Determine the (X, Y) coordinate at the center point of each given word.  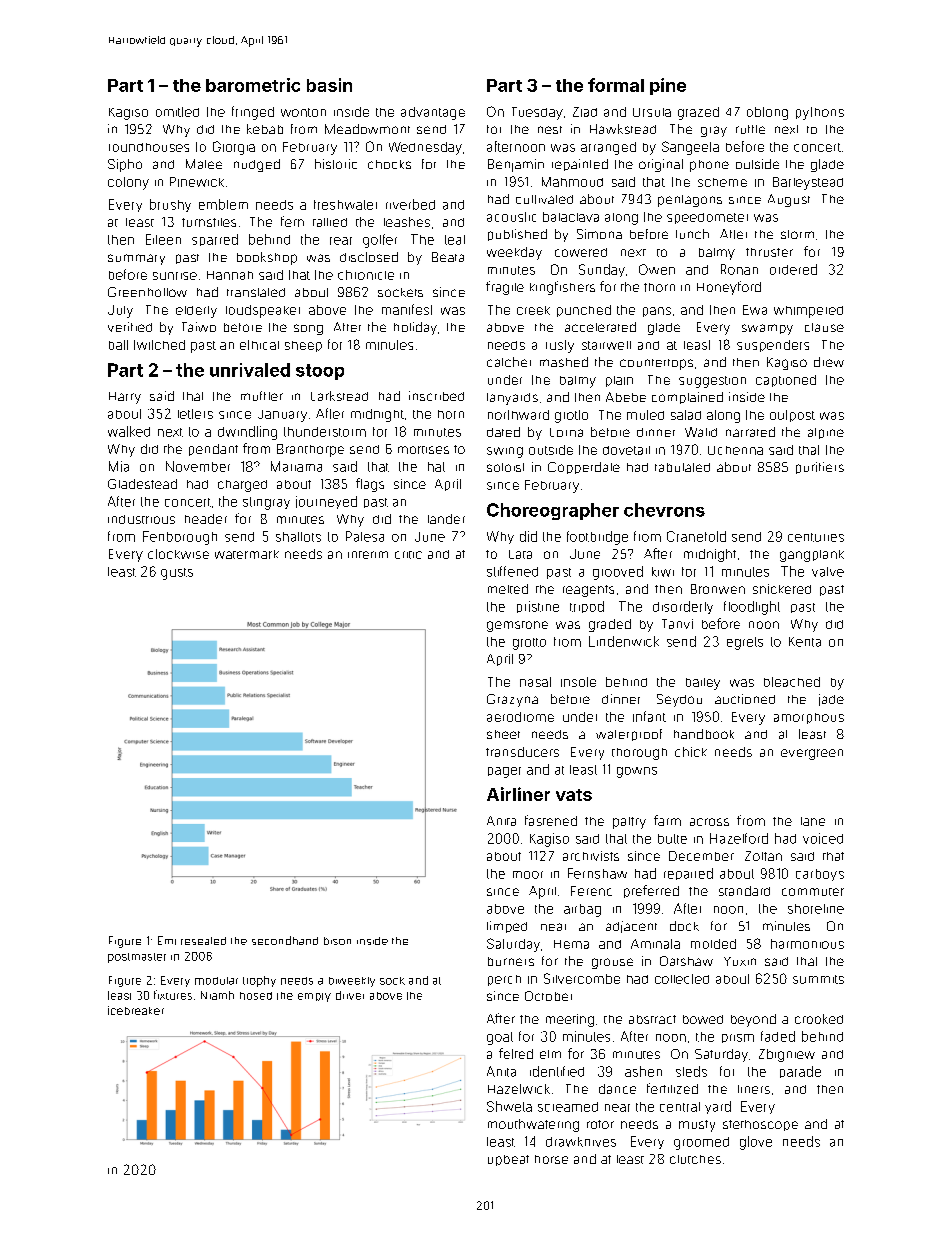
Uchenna (735, 450)
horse (551, 1159)
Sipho (125, 165)
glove (756, 1143)
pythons (820, 113)
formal (616, 85)
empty (314, 997)
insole (578, 682)
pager (504, 772)
